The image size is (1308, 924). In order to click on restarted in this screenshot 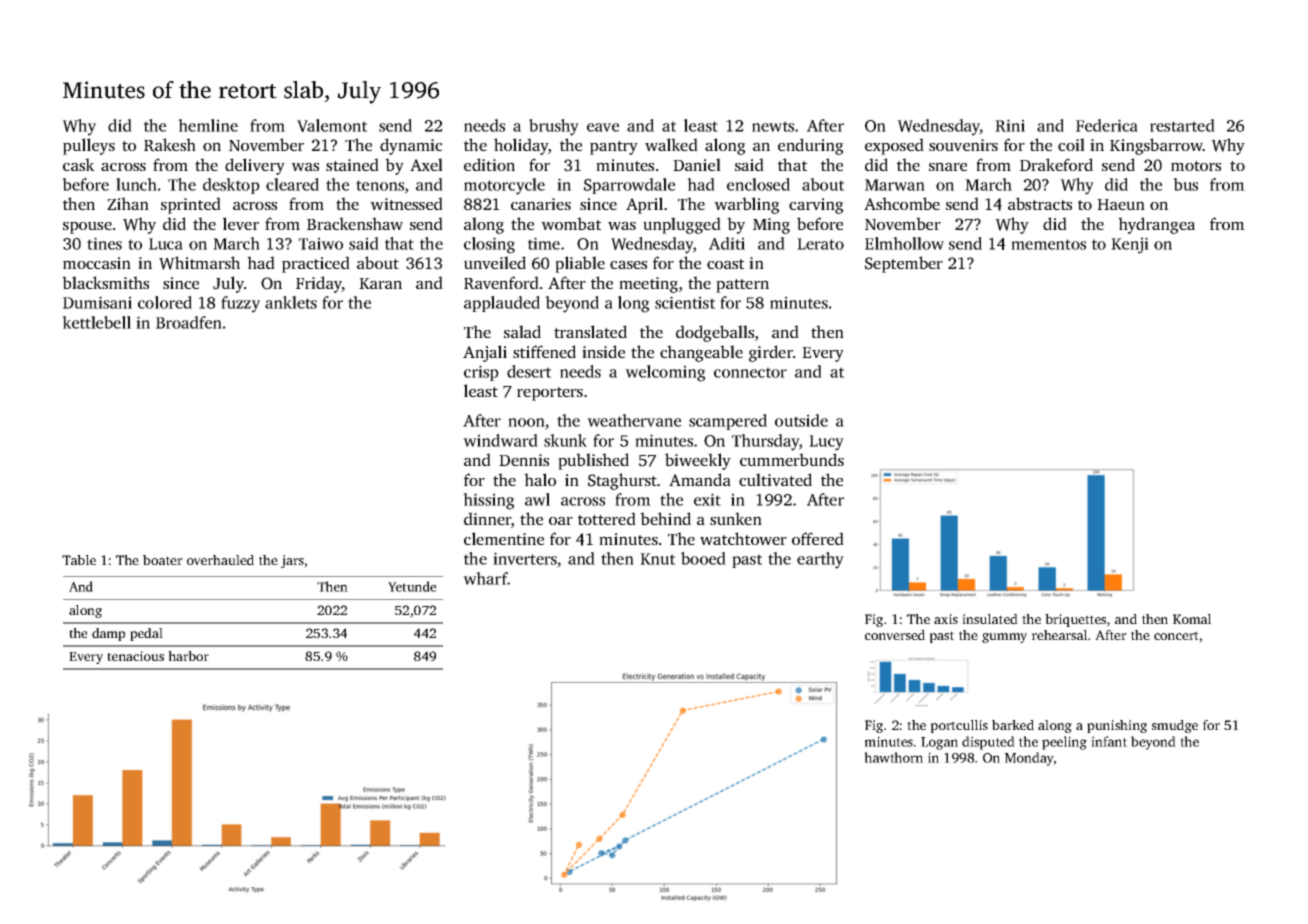, I will do `click(1182, 125)`.
